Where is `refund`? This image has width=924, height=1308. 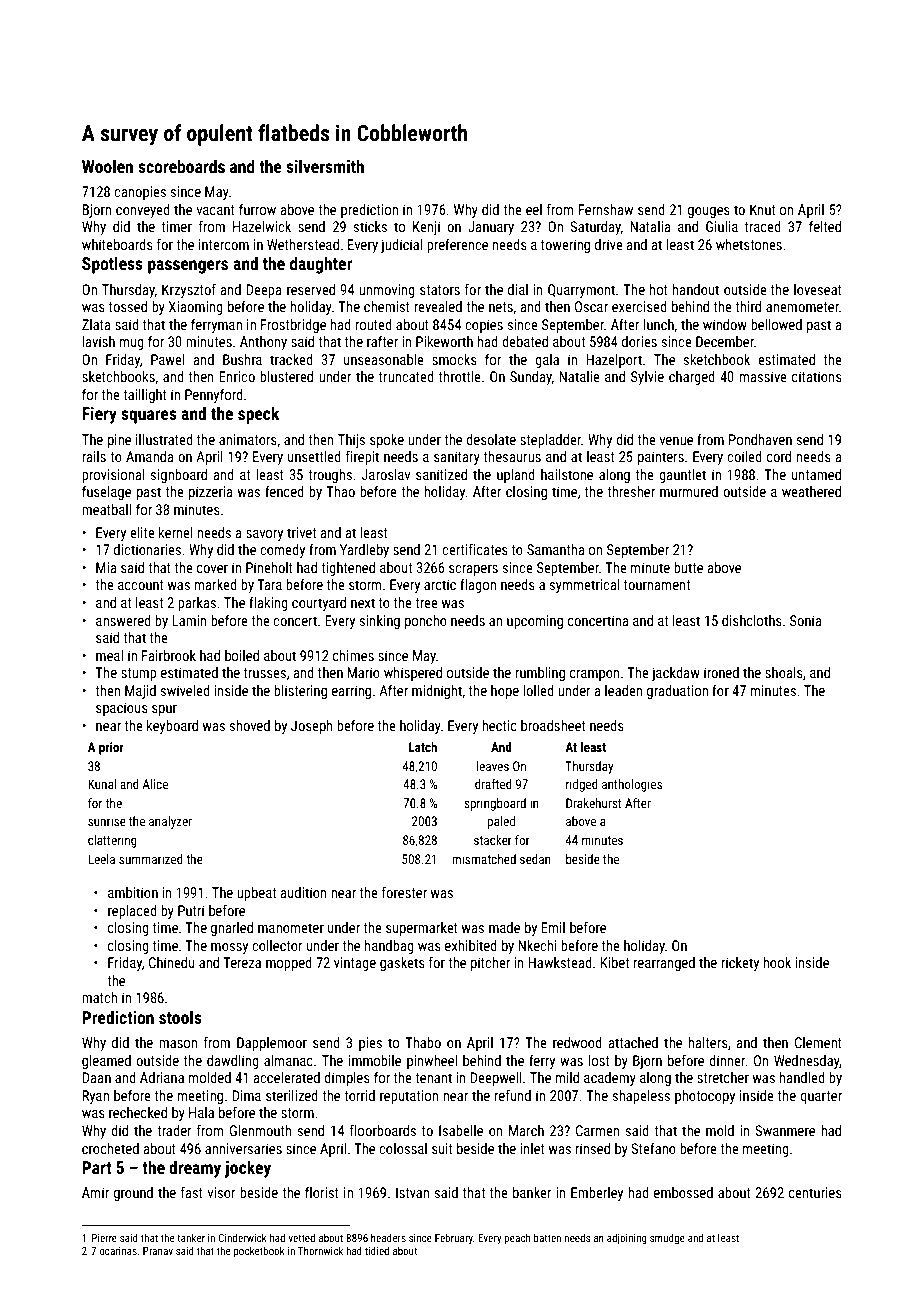
refund is located at coordinates (513, 1095).
